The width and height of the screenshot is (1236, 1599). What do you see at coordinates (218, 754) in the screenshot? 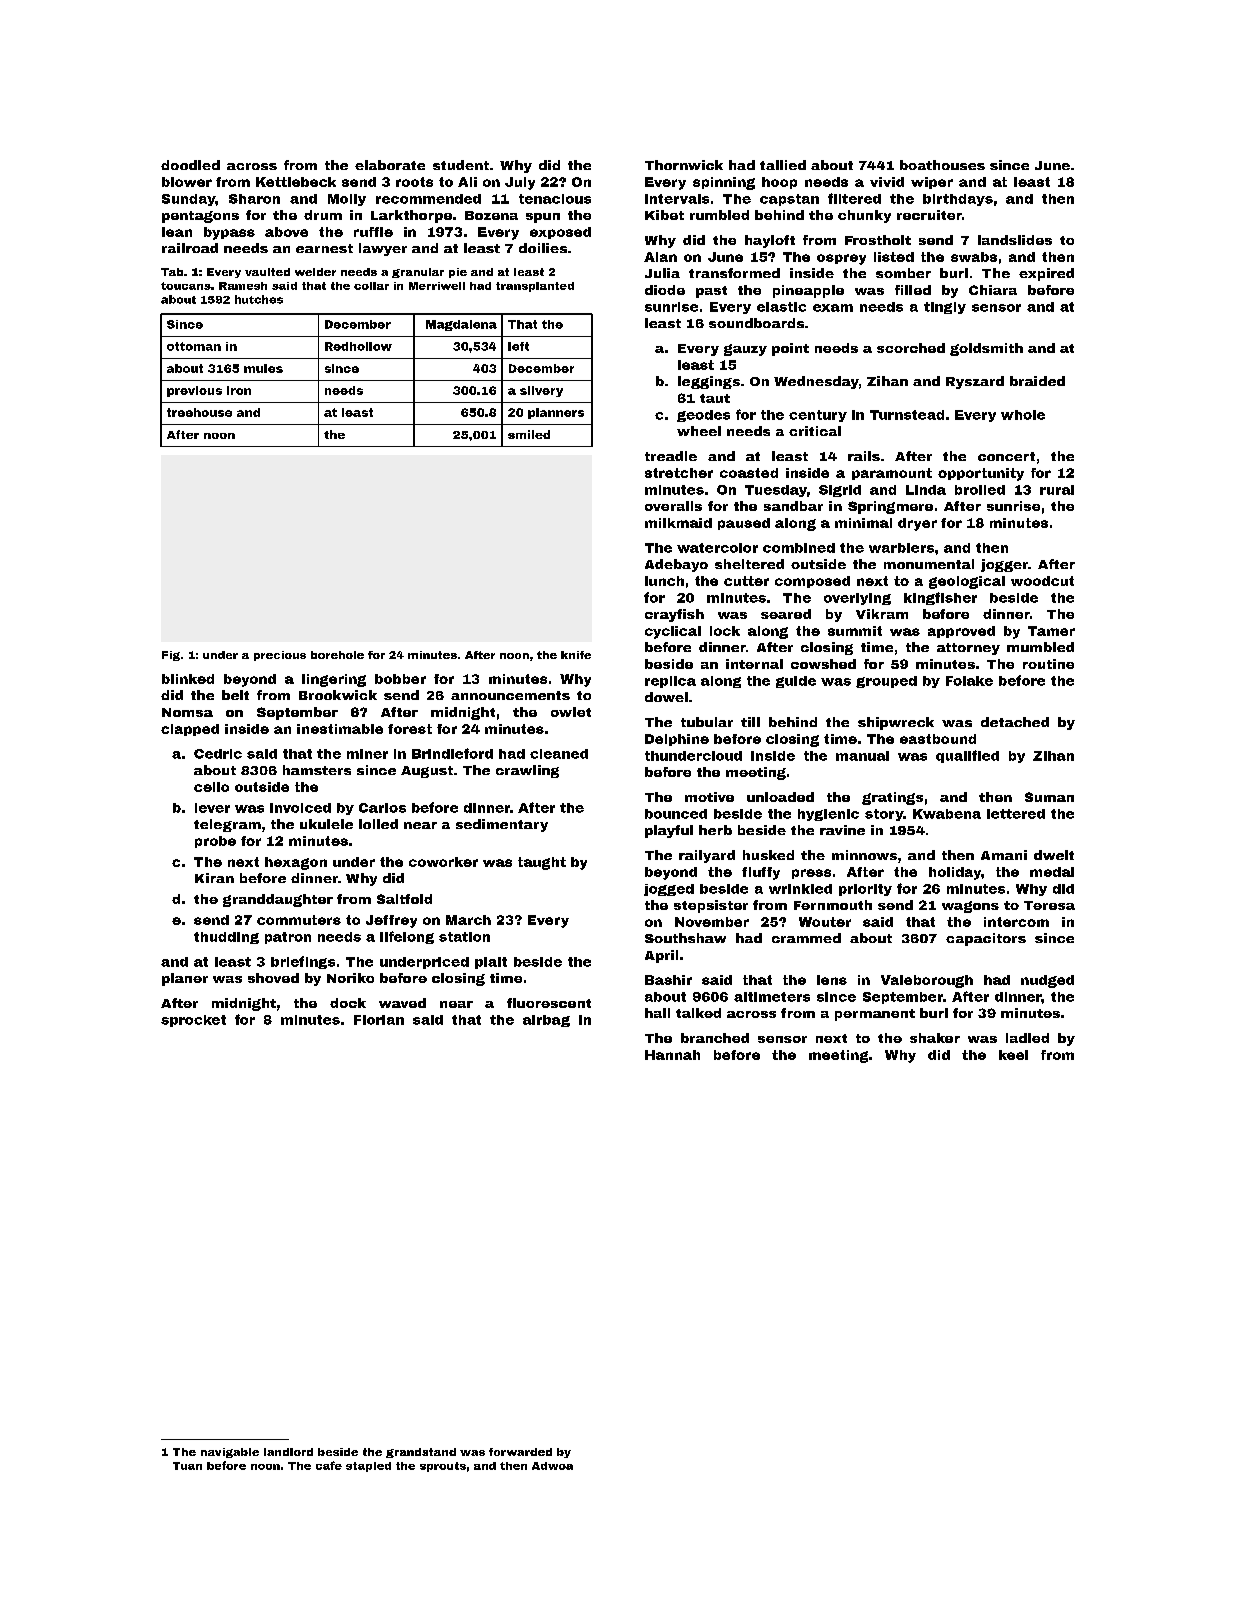
I see `Cedric` at bounding box center [218, 754].
